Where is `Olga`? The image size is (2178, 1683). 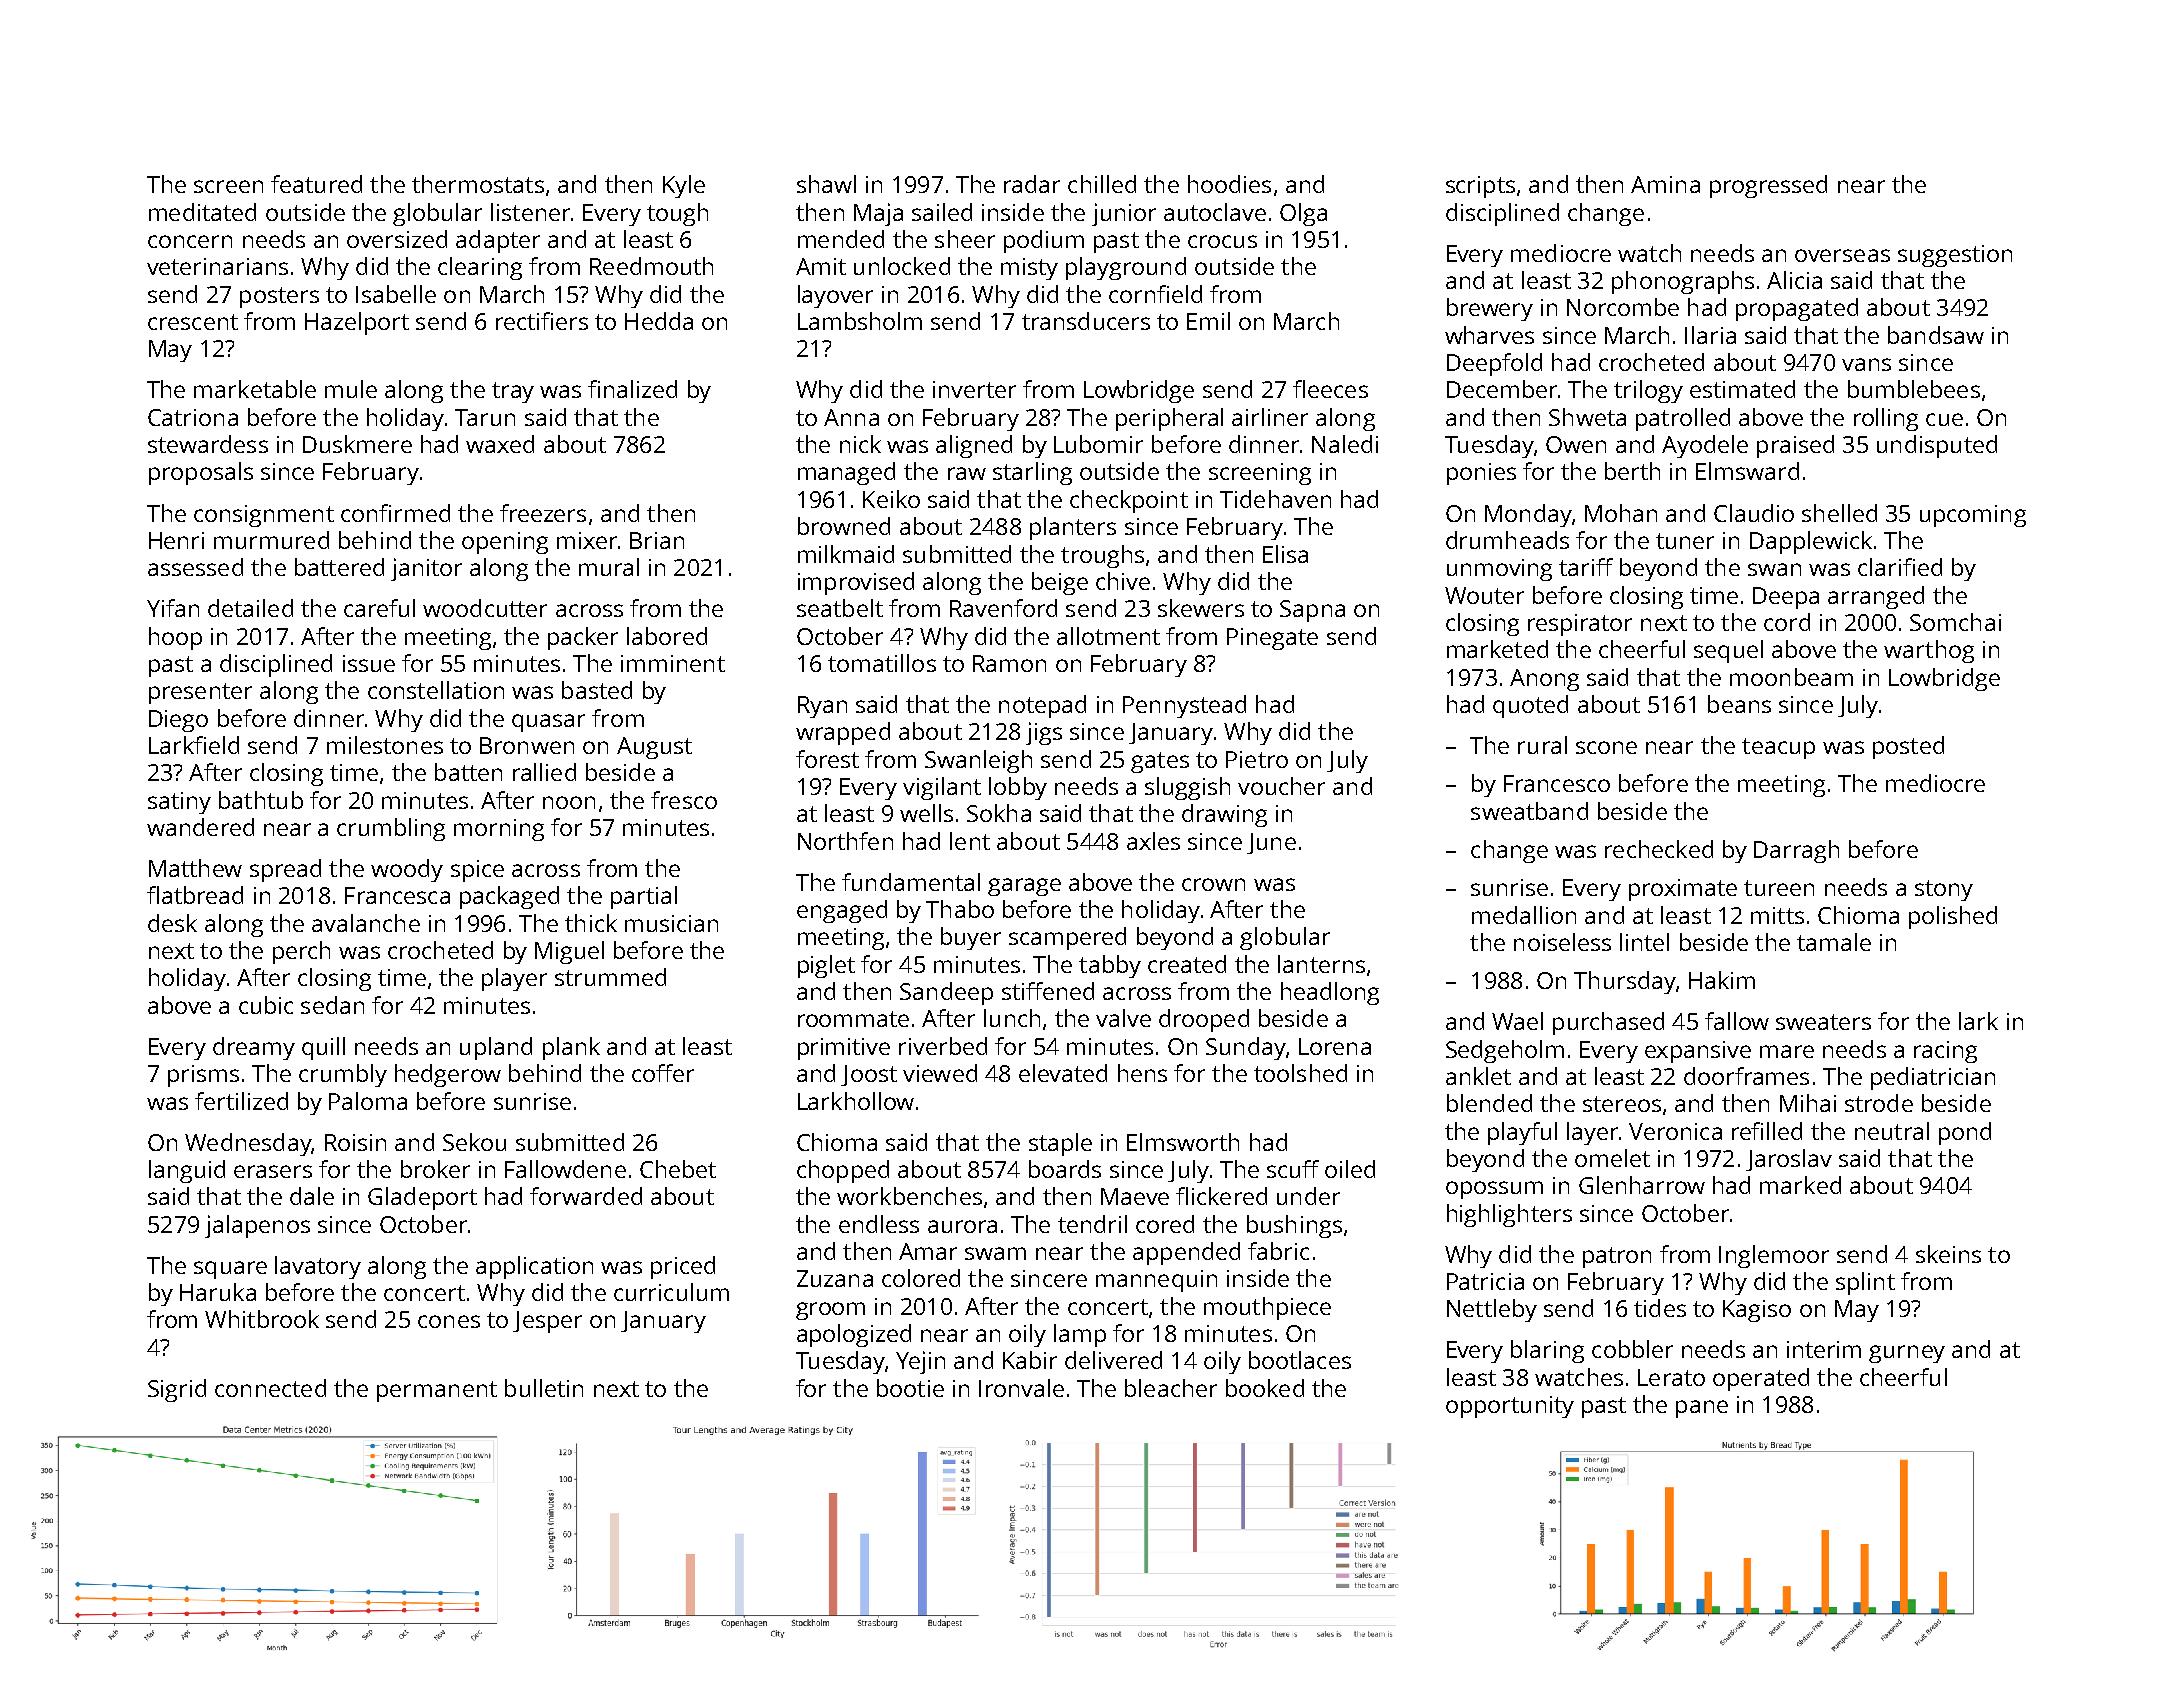
Olga is located at coordinates (1303, 214).
